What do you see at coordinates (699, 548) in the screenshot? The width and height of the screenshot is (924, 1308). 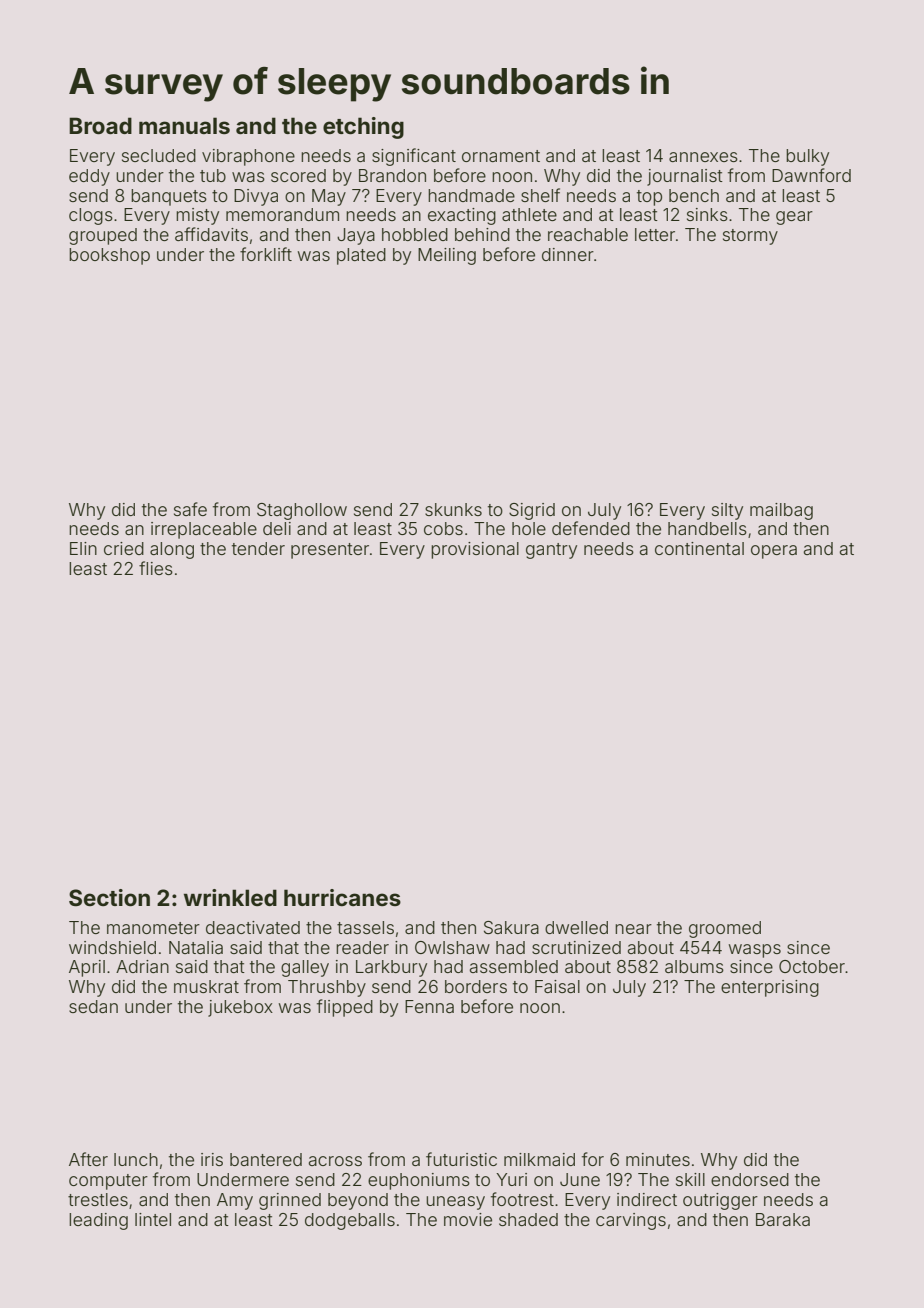 I see `continental` at bounding box center [699, 548].
